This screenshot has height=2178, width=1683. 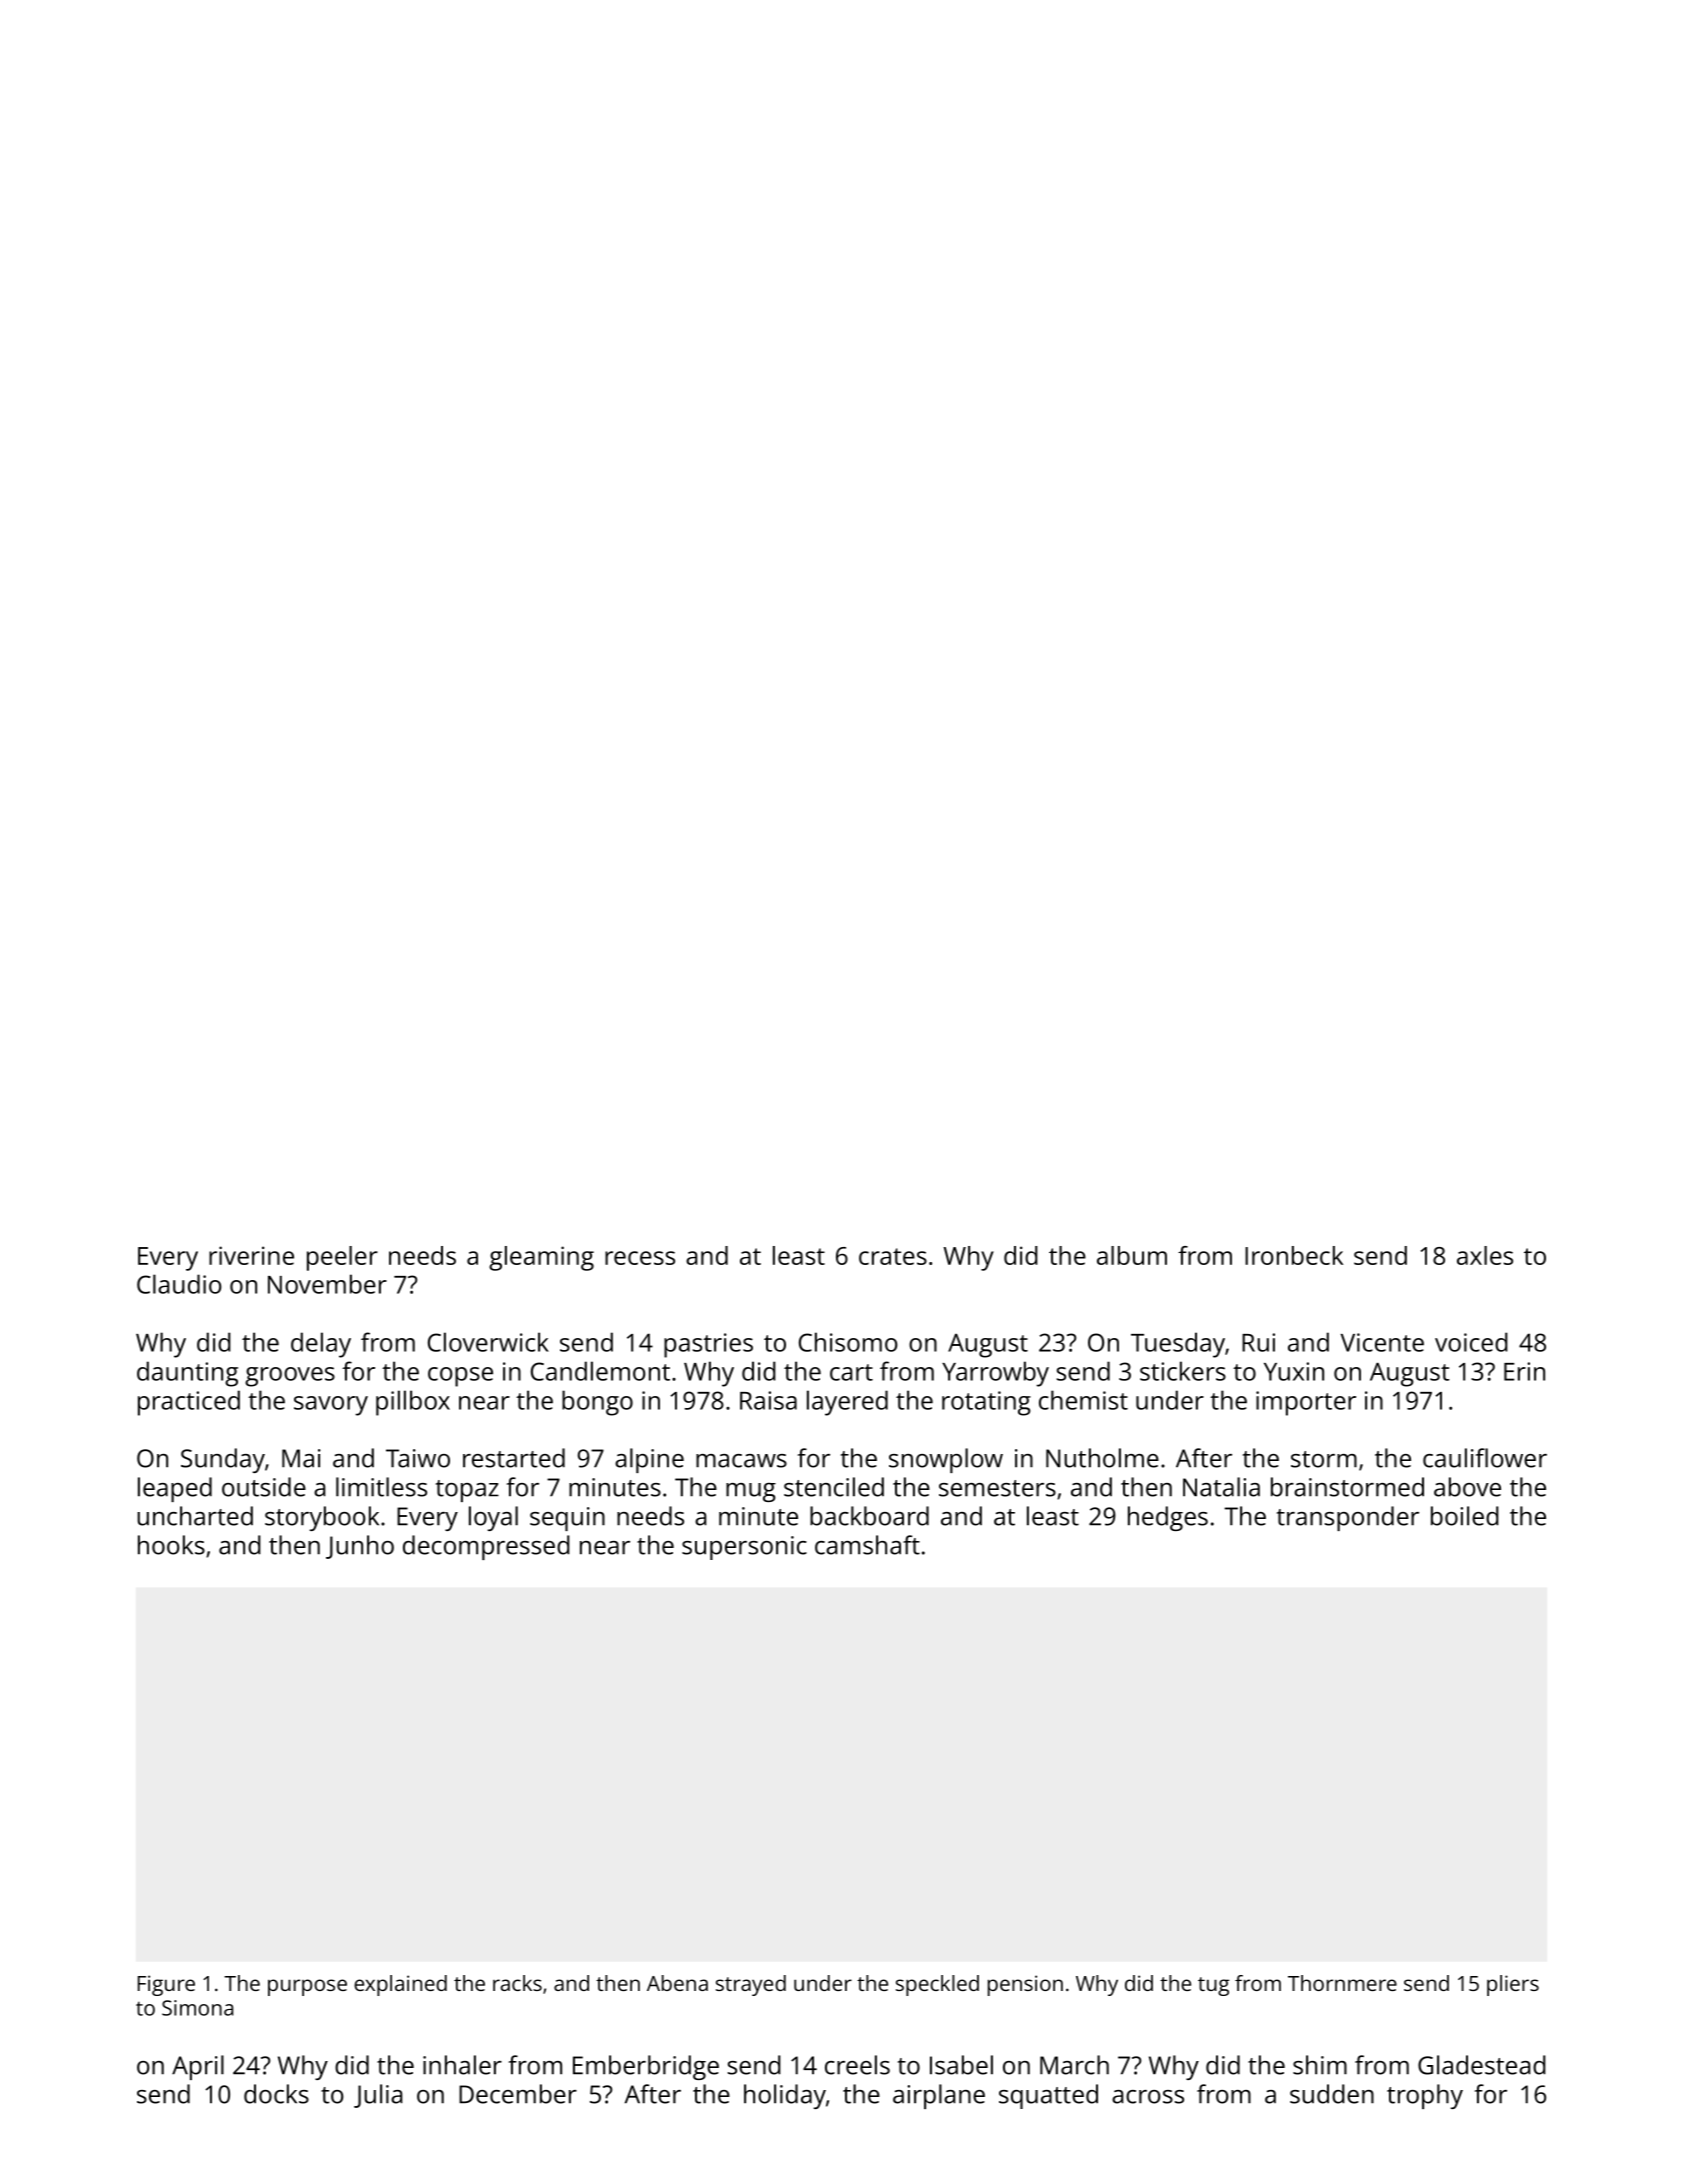 I want to click on purpose, so click(x=307, y=1987).
